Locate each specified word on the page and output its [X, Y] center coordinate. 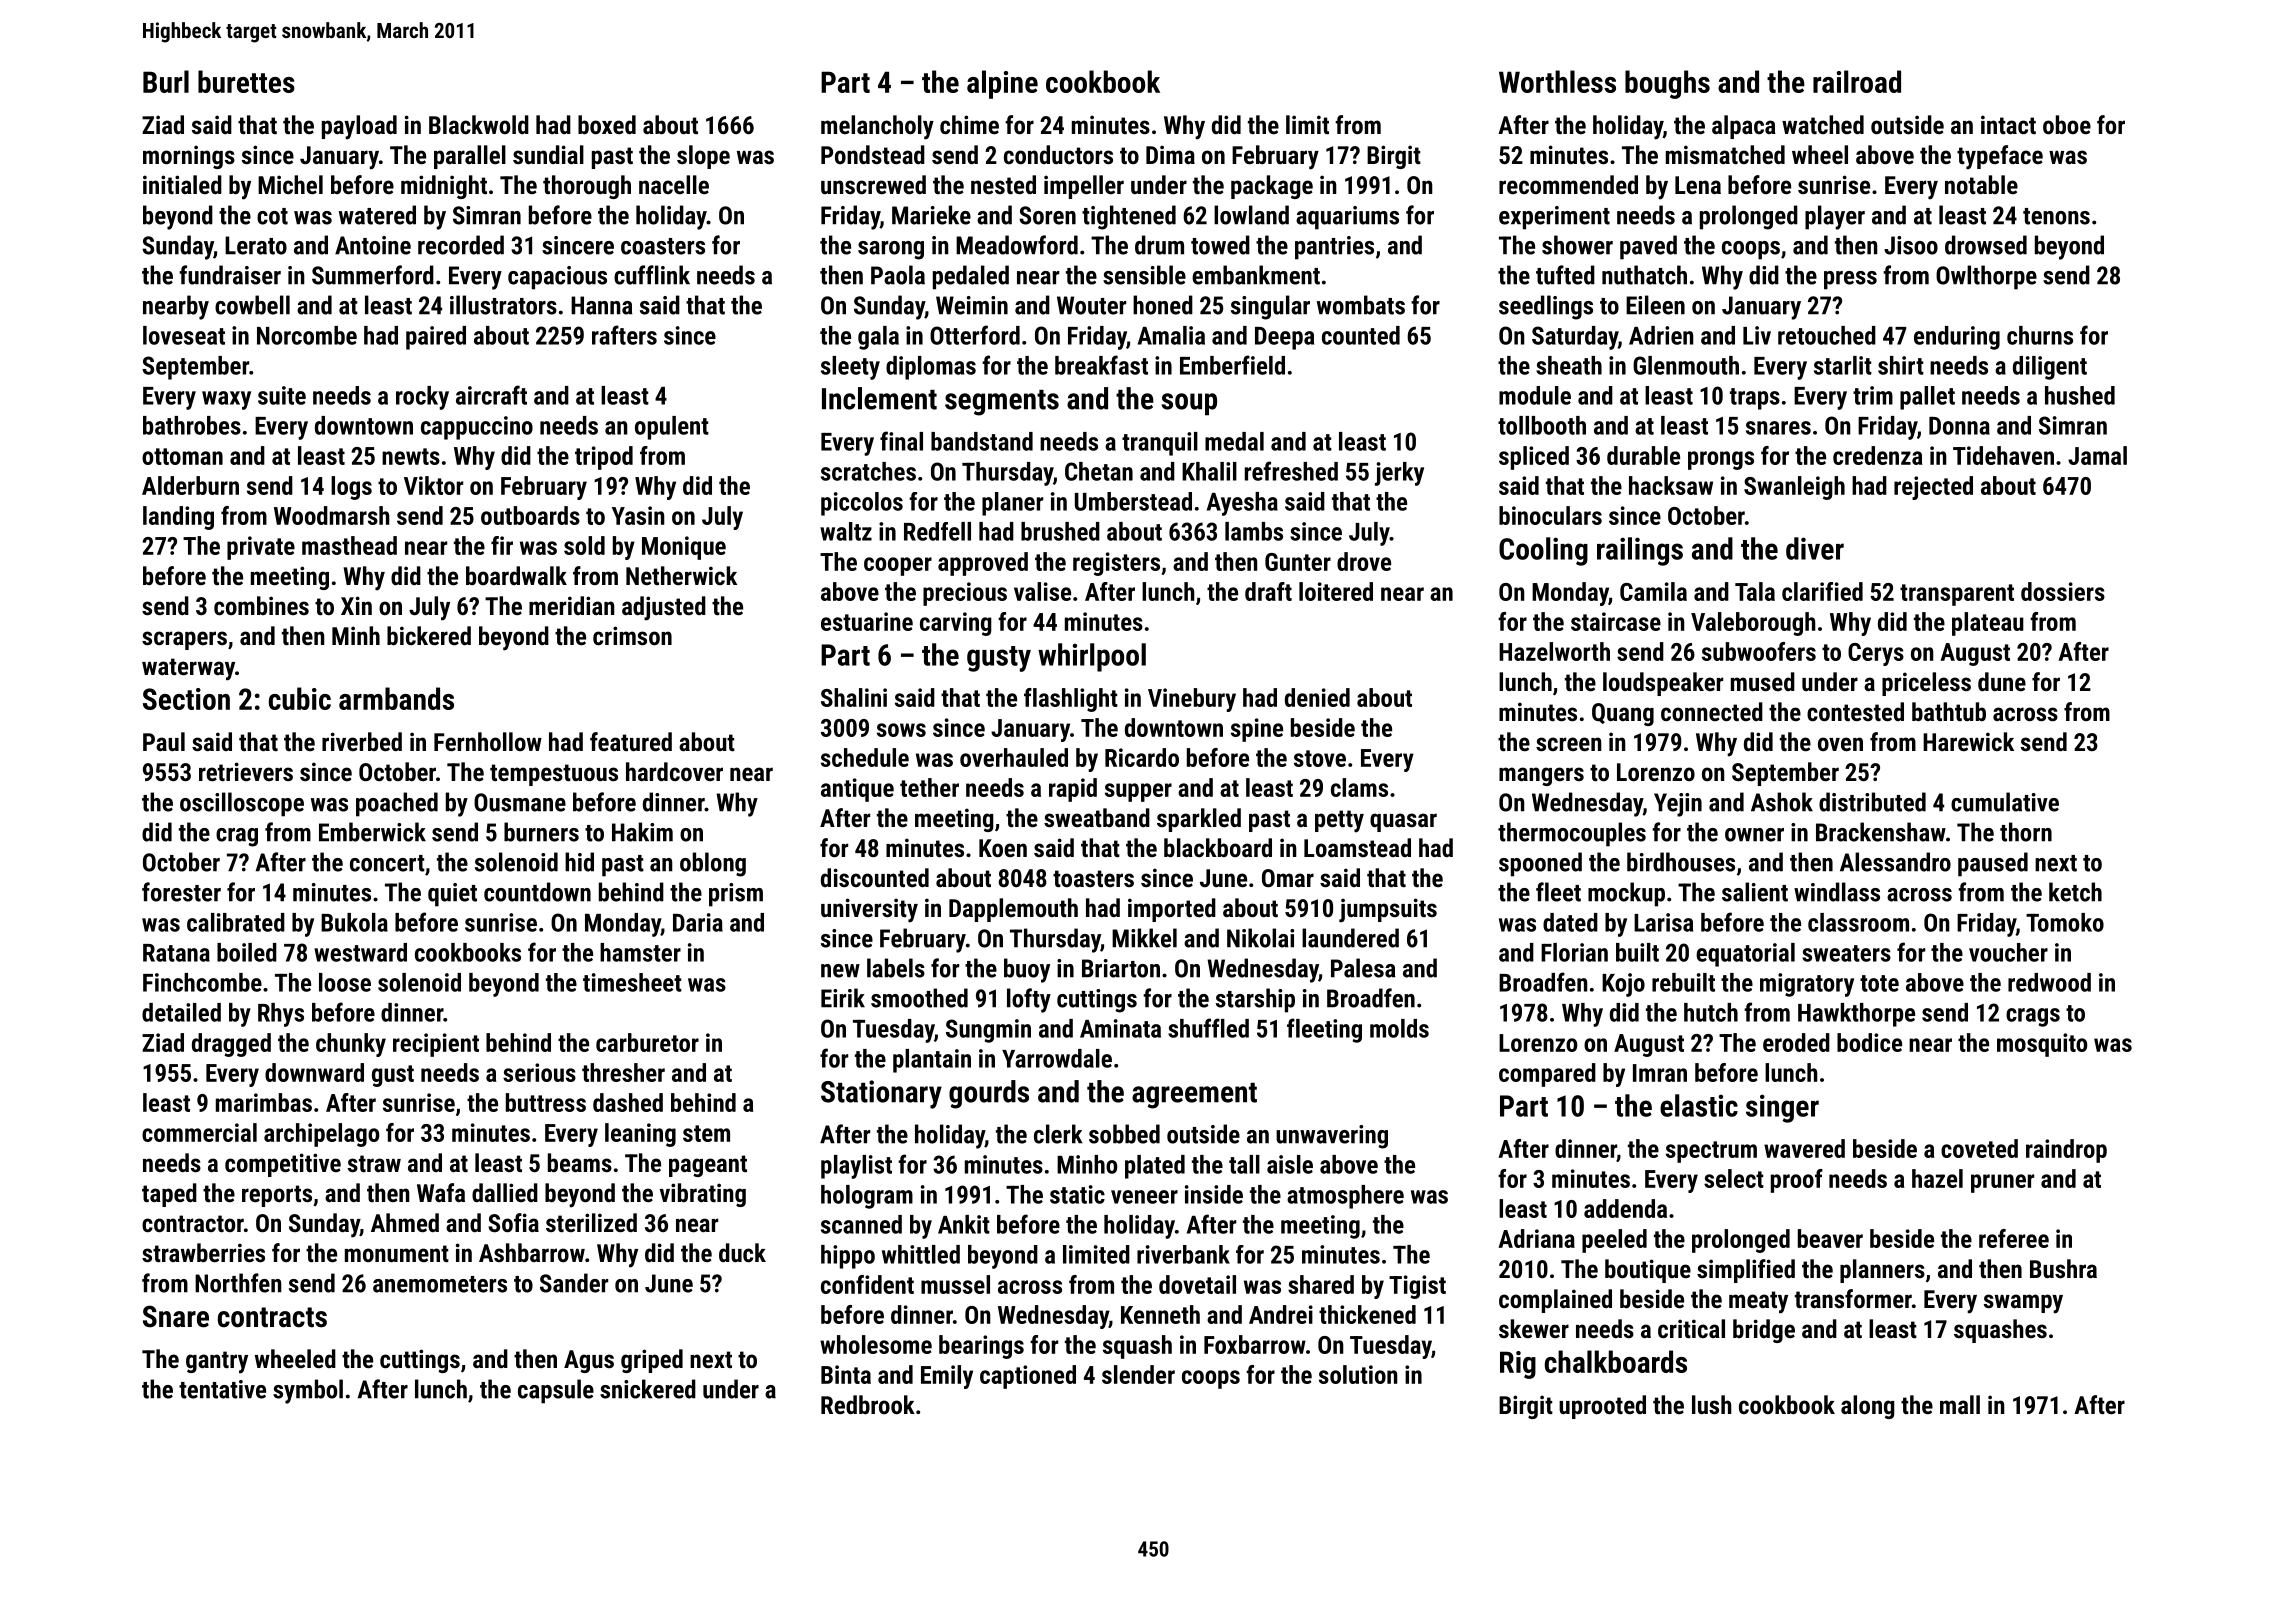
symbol [308, 1391]
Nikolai [1260, 938]
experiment [1554, 218]
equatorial [1745, 955]
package [1272, 187]
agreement [1194, 1096]
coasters [663, 246]
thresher [623, 1072]
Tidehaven [2003, 455]
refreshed [1291, 471]
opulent [672, 428]
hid [579, 862]
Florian [1574, 952]
